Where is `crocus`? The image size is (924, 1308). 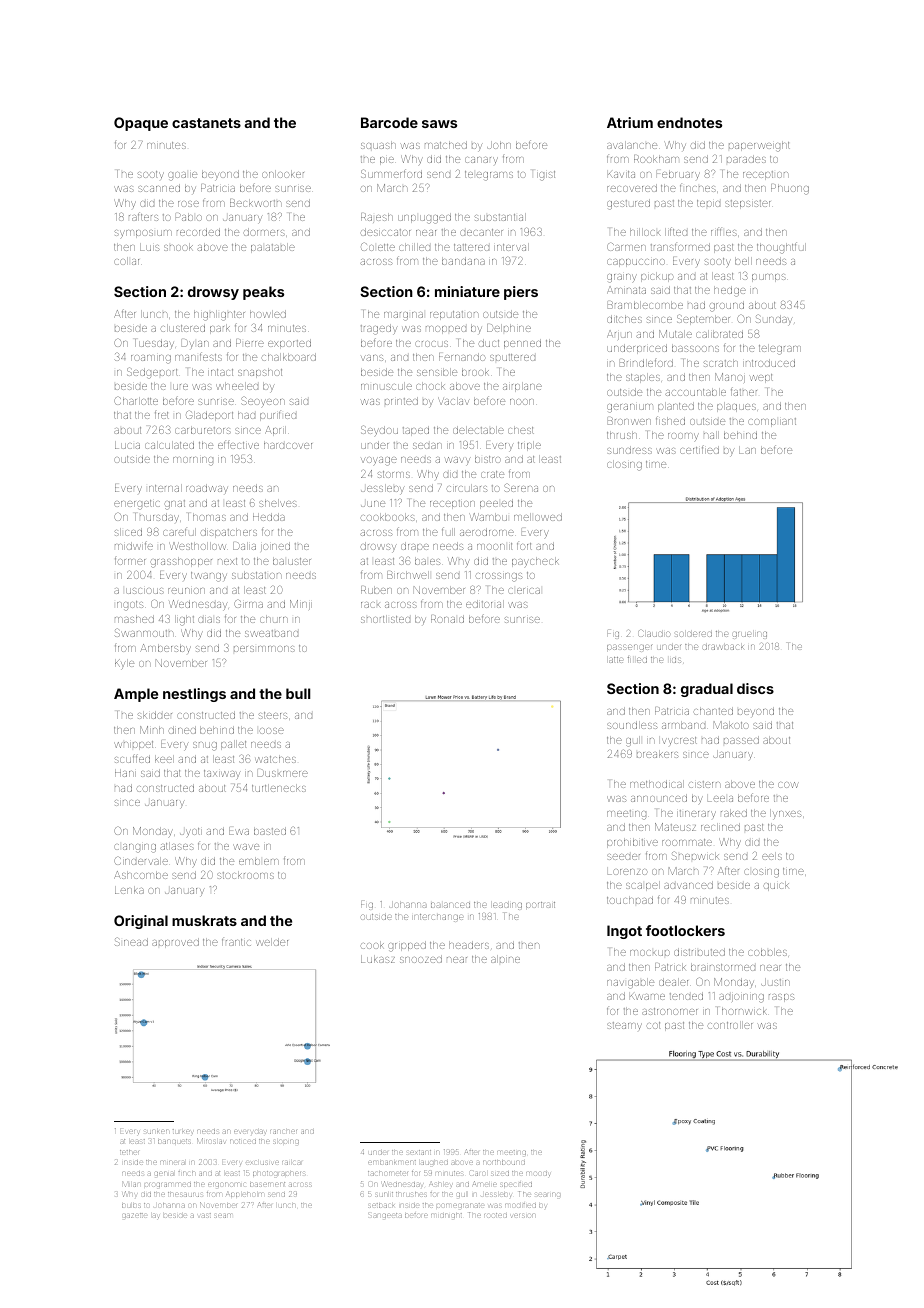 crocus is located at coordinates (431, 344).
